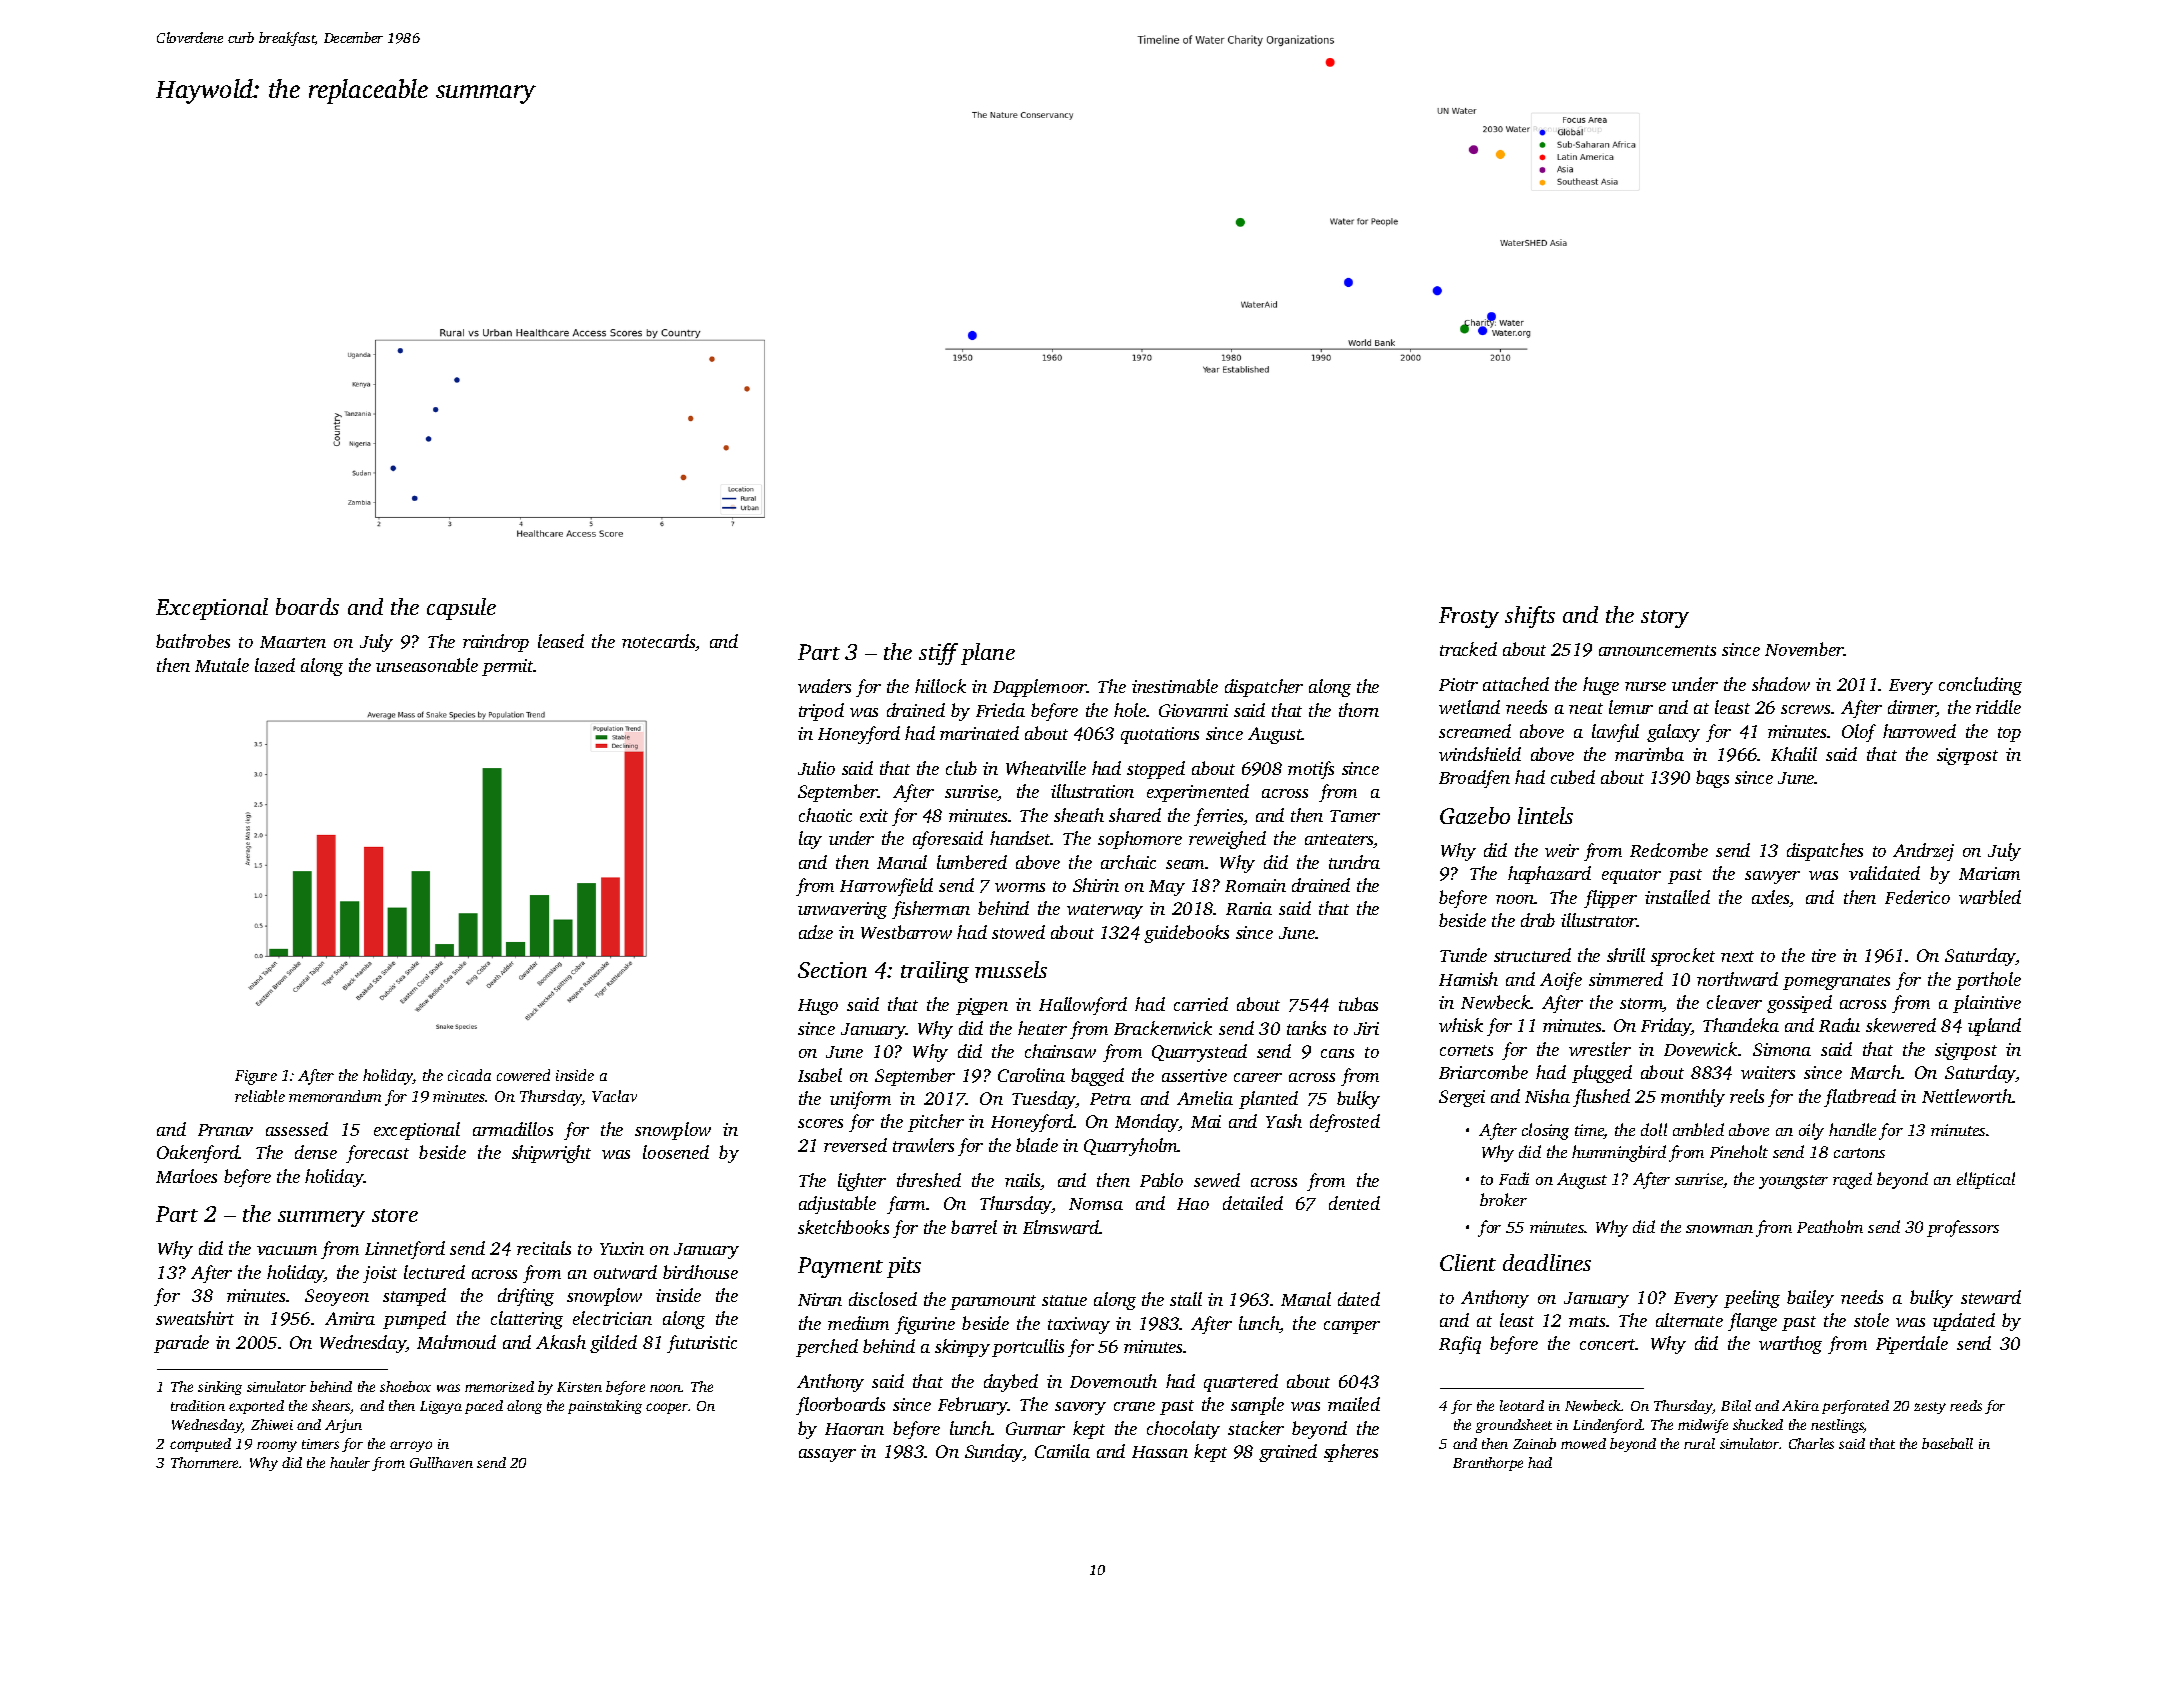 The height and width of the document is (1683, 2178). I want to click on Khalil, so click(1794, 754).
